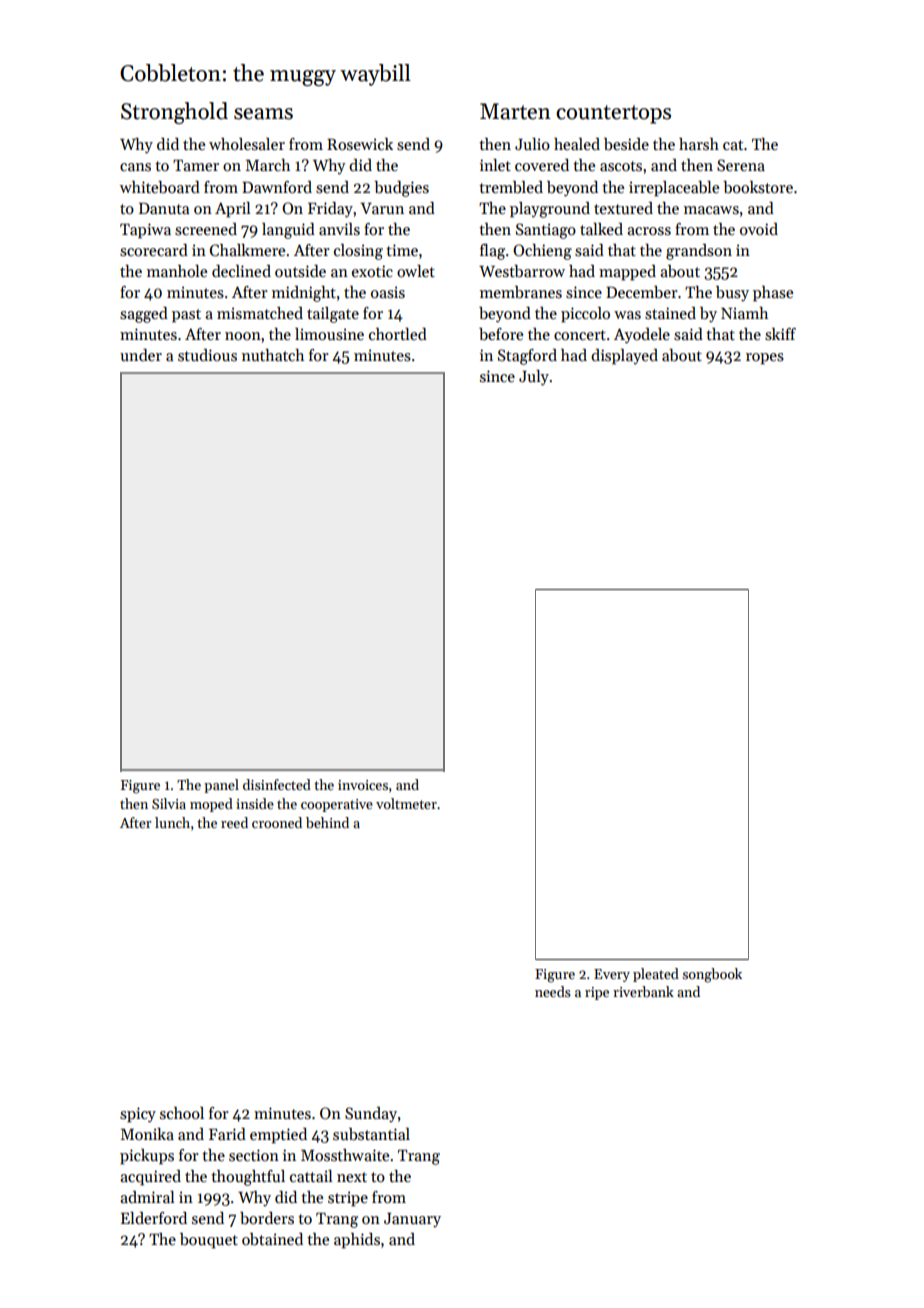 The image size is (924, 1308). Describe the element at coordinates (758, 187) in the page. I see `bookstore` at that location.
